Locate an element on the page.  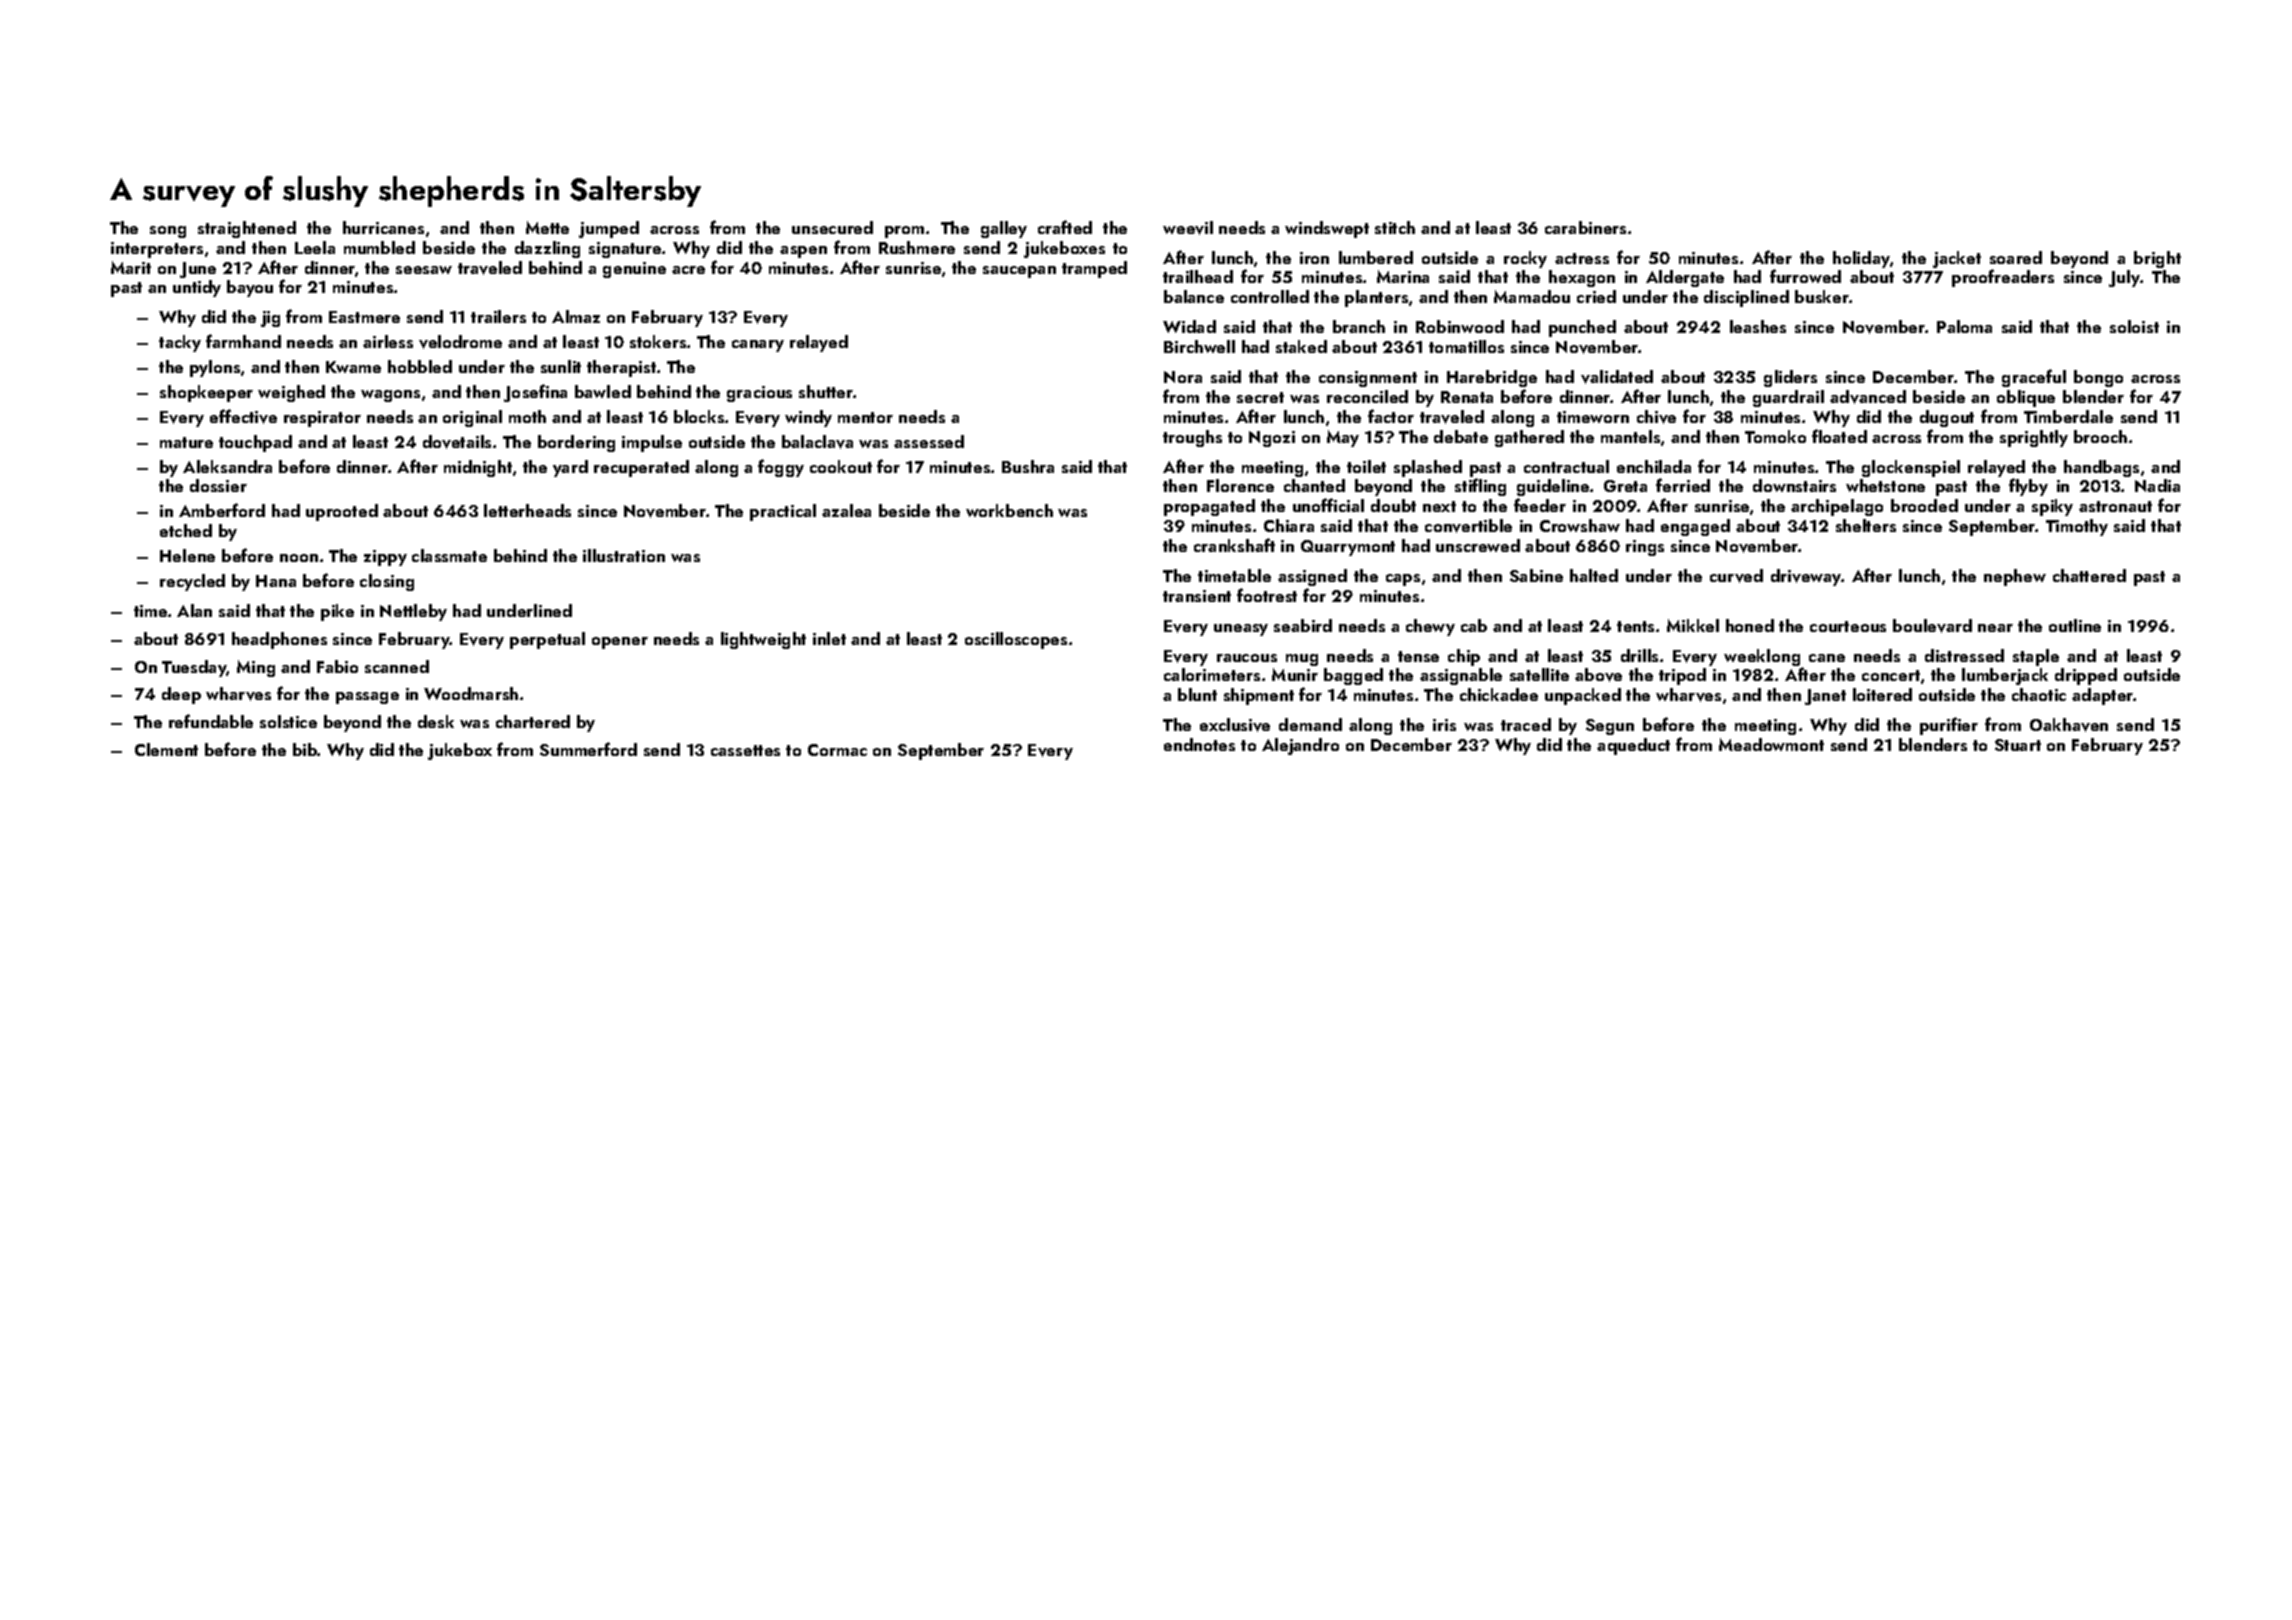
Alejandro is located at coordinates (1300, 746).
